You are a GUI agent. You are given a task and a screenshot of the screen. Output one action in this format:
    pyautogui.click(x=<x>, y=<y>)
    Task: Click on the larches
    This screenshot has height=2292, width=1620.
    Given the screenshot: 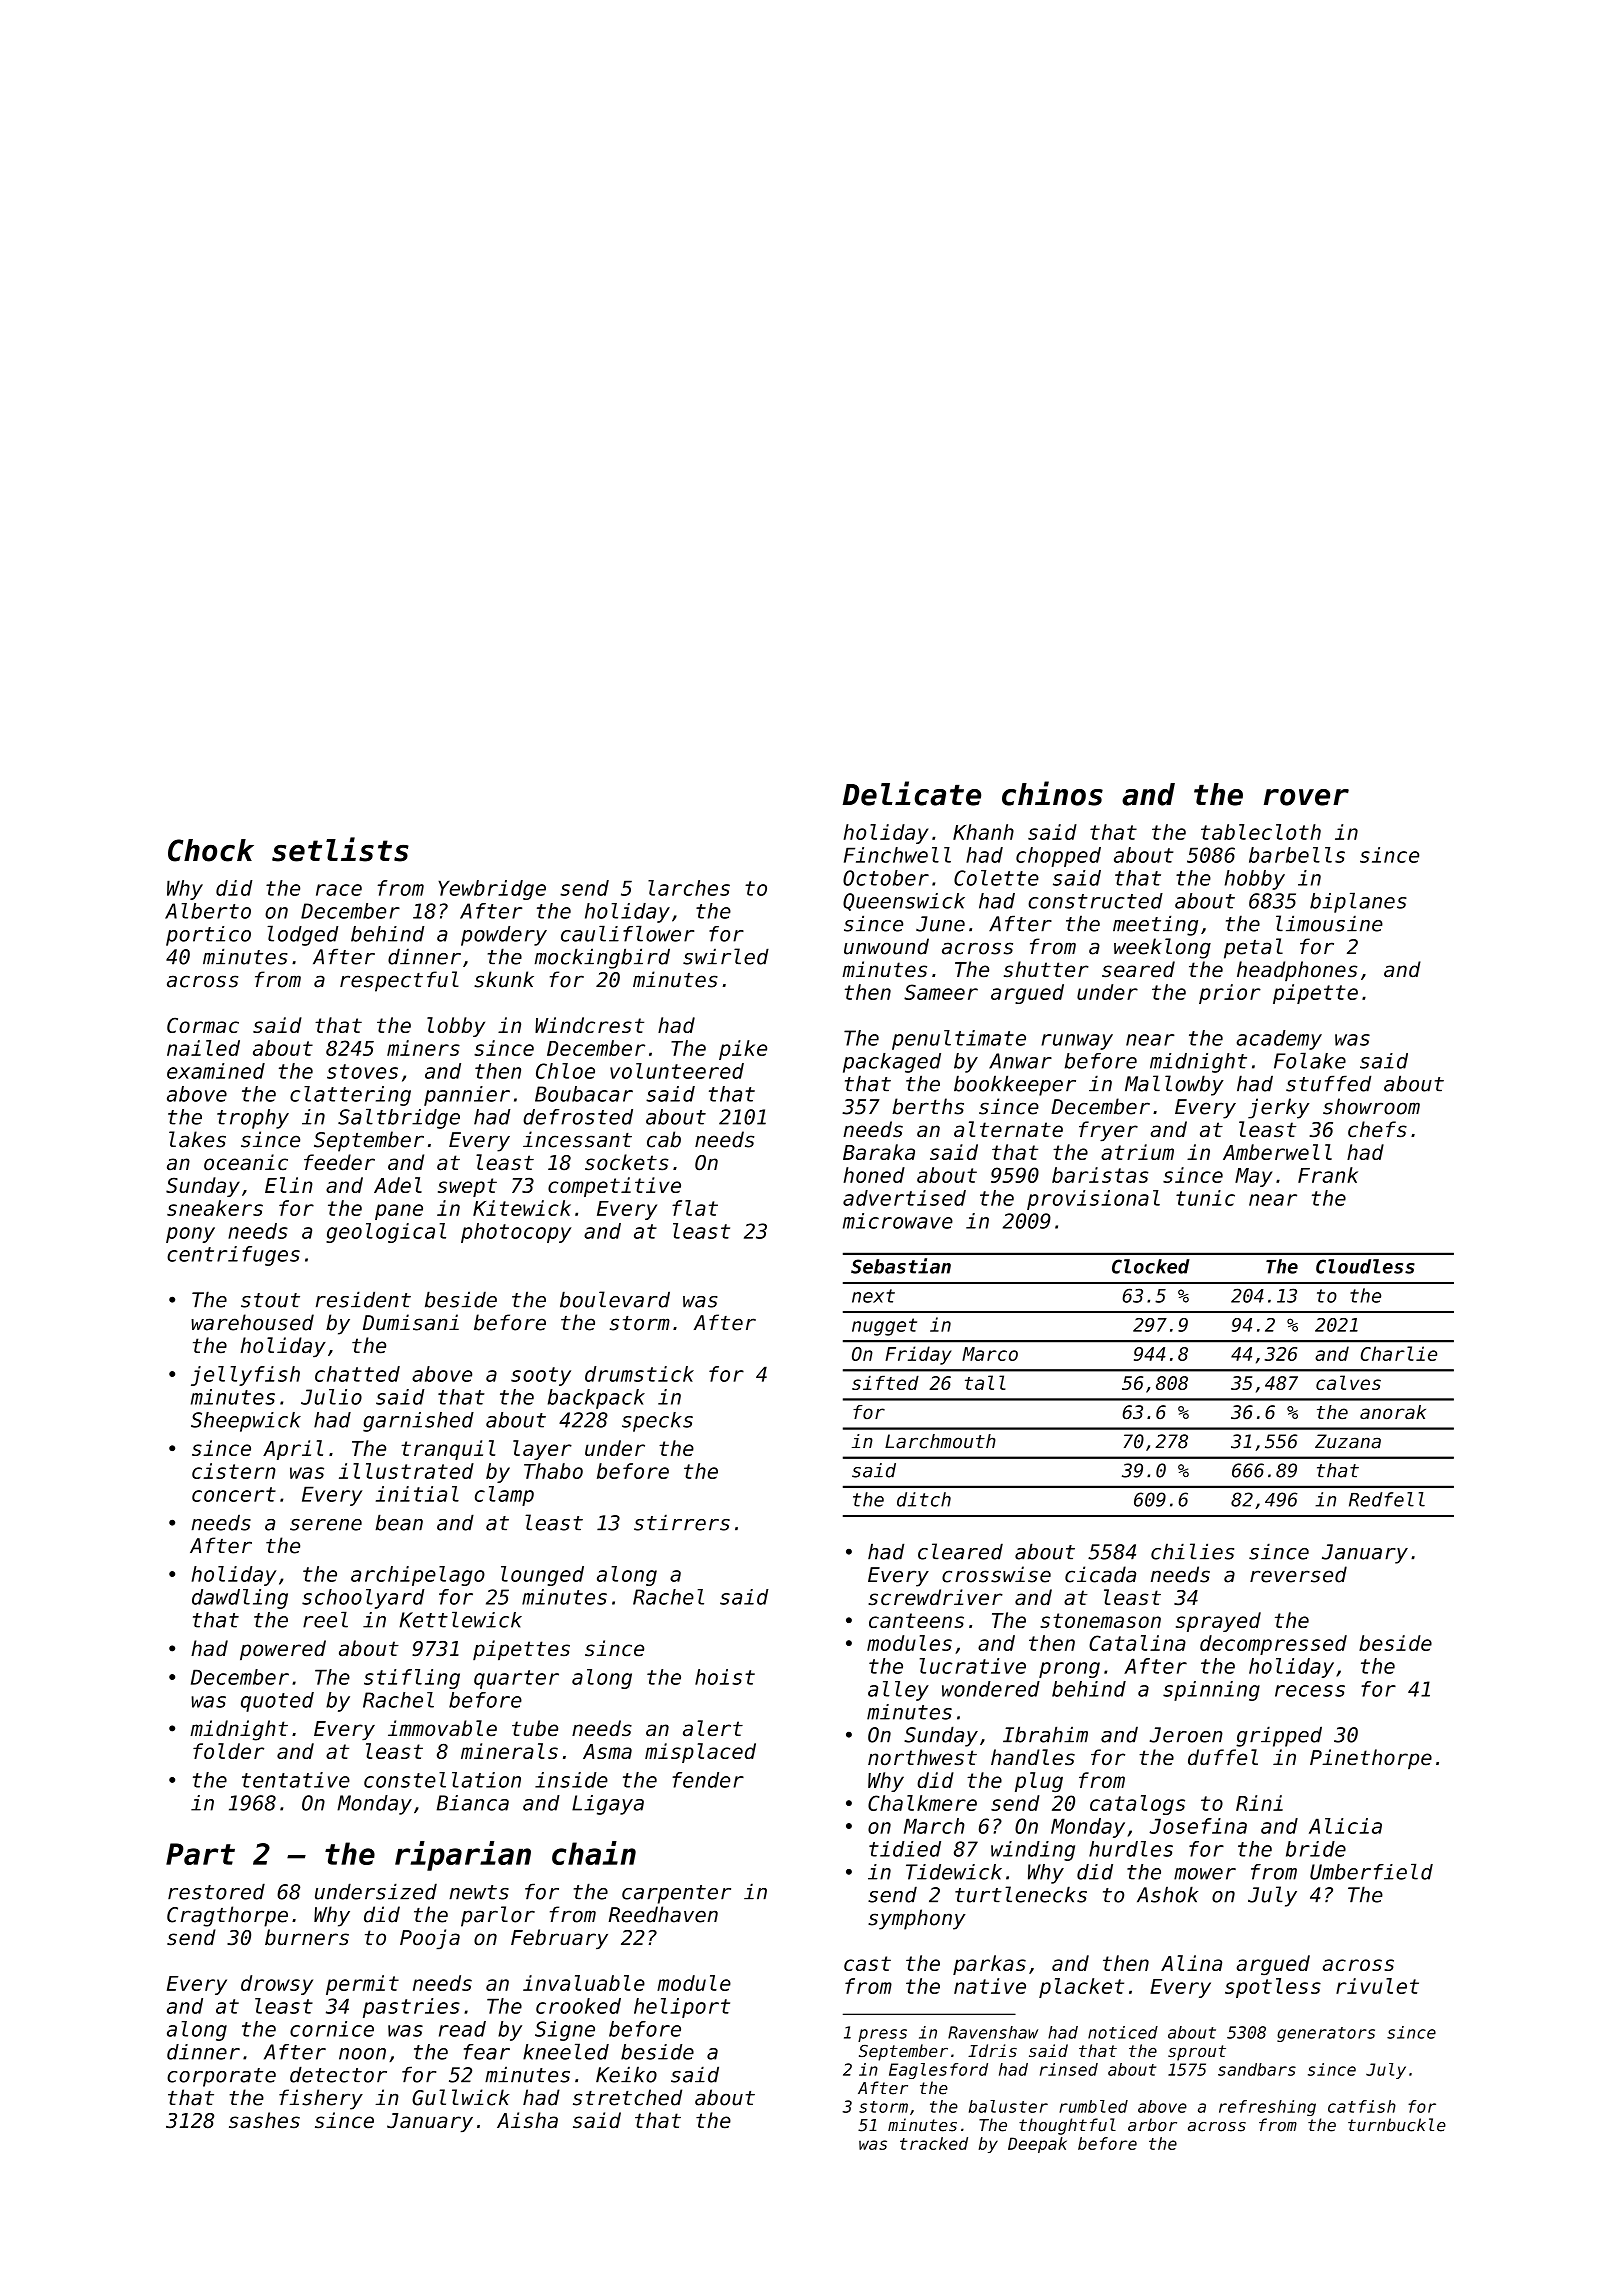 What is the action you would take?
    pyautogui.click(x=689, y=888)
